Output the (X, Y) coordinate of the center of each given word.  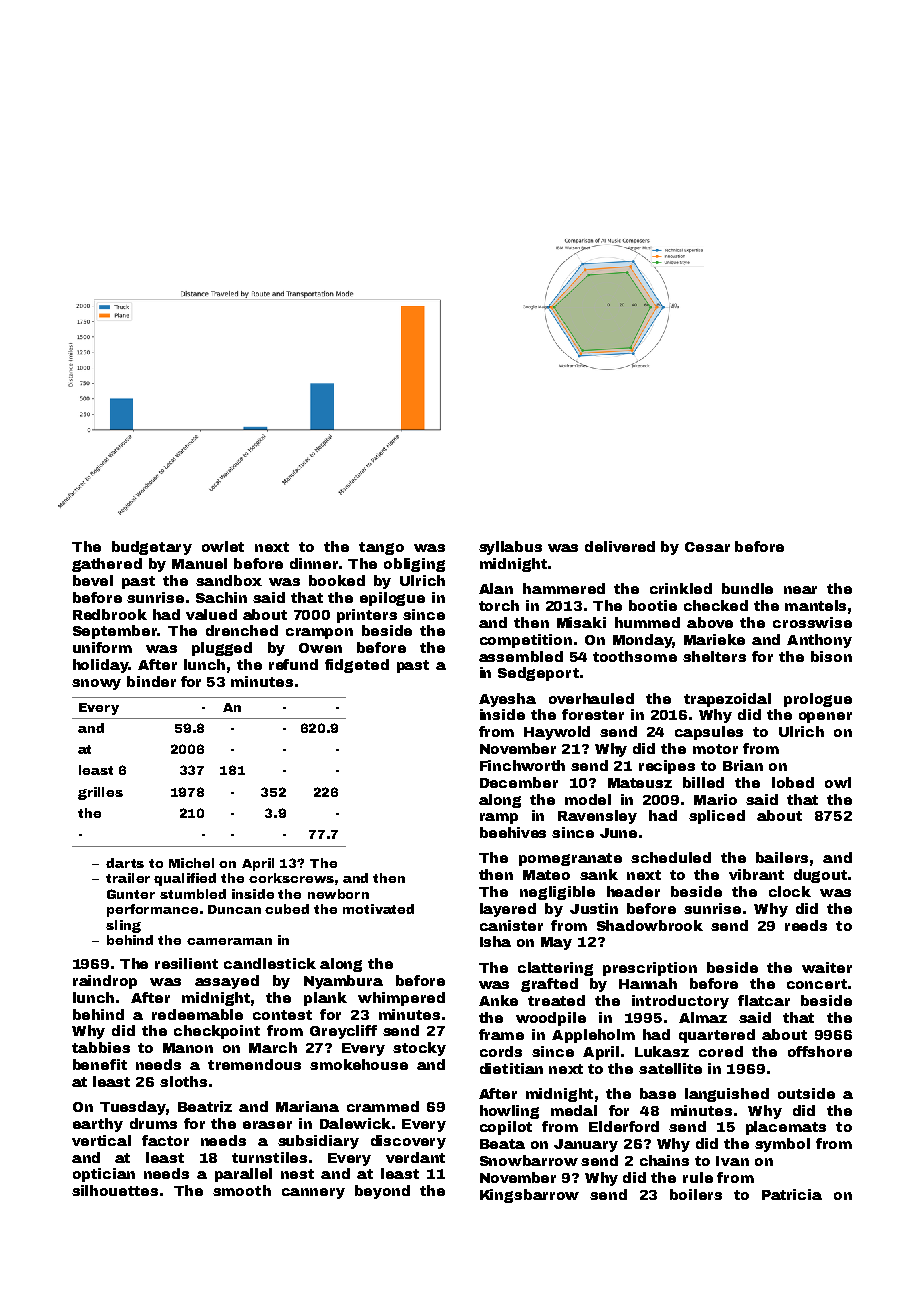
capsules (709, 733)
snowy (96, 684)
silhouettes (115, 1190)
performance (152, 910)
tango (381, 548)
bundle (747, 588)
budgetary (152, 548)
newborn (338, 894)
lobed (793, 782)
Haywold (557, 733)
